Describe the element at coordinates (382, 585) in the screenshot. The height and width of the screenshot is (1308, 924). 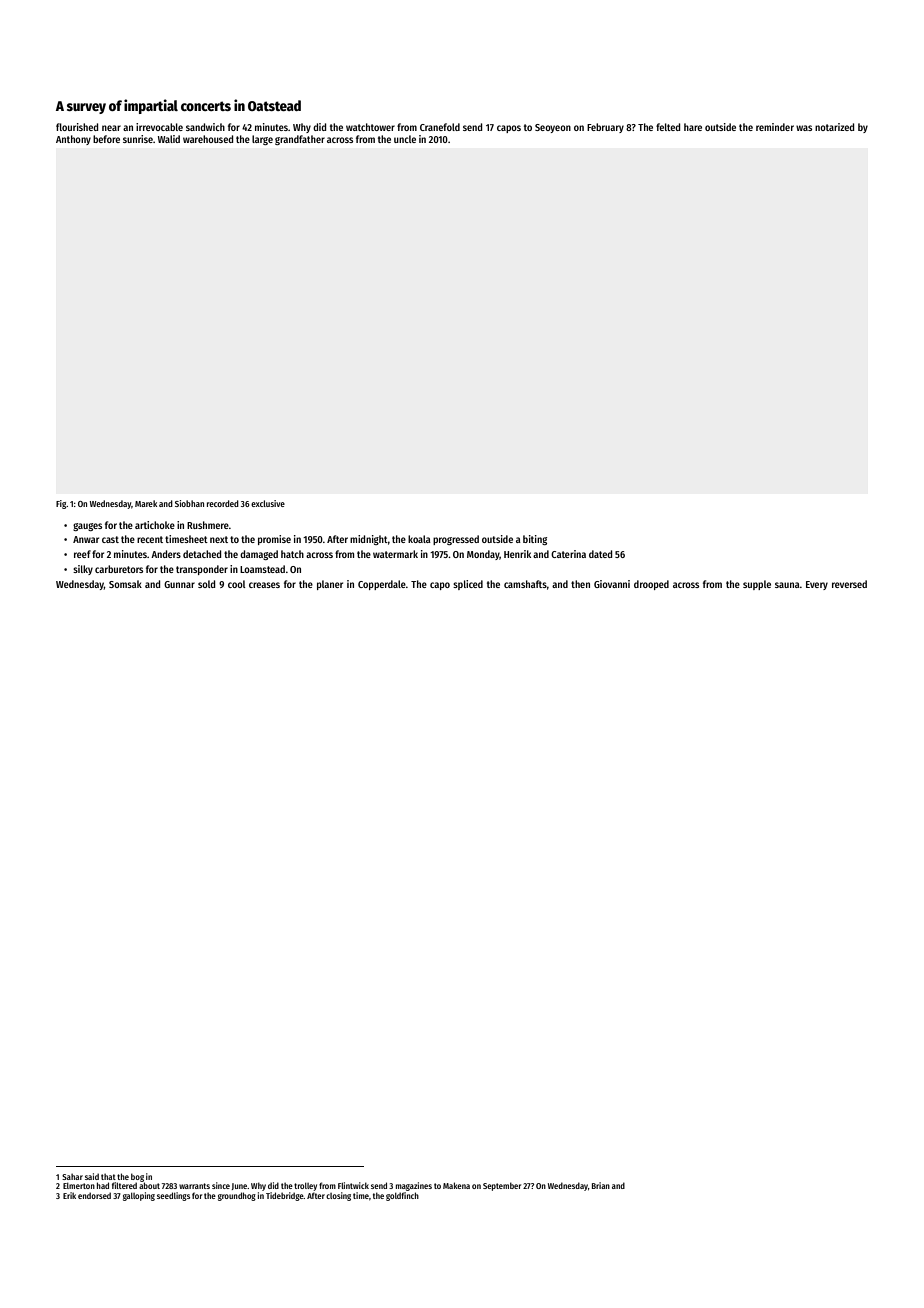
I see `Copperdale` at that location.
